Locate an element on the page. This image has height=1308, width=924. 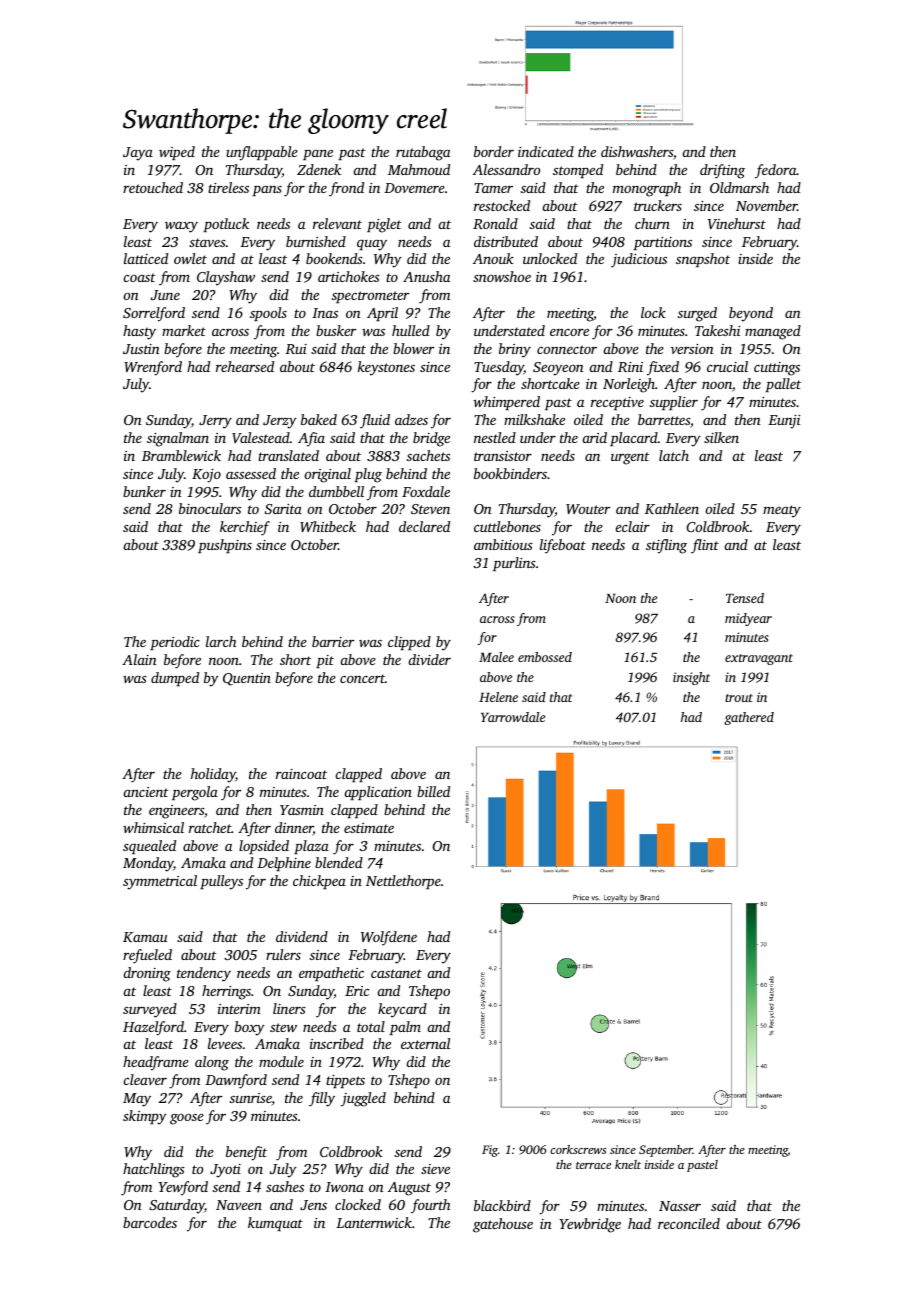
Nettlethorpe is located at coordinates (403, 882).
